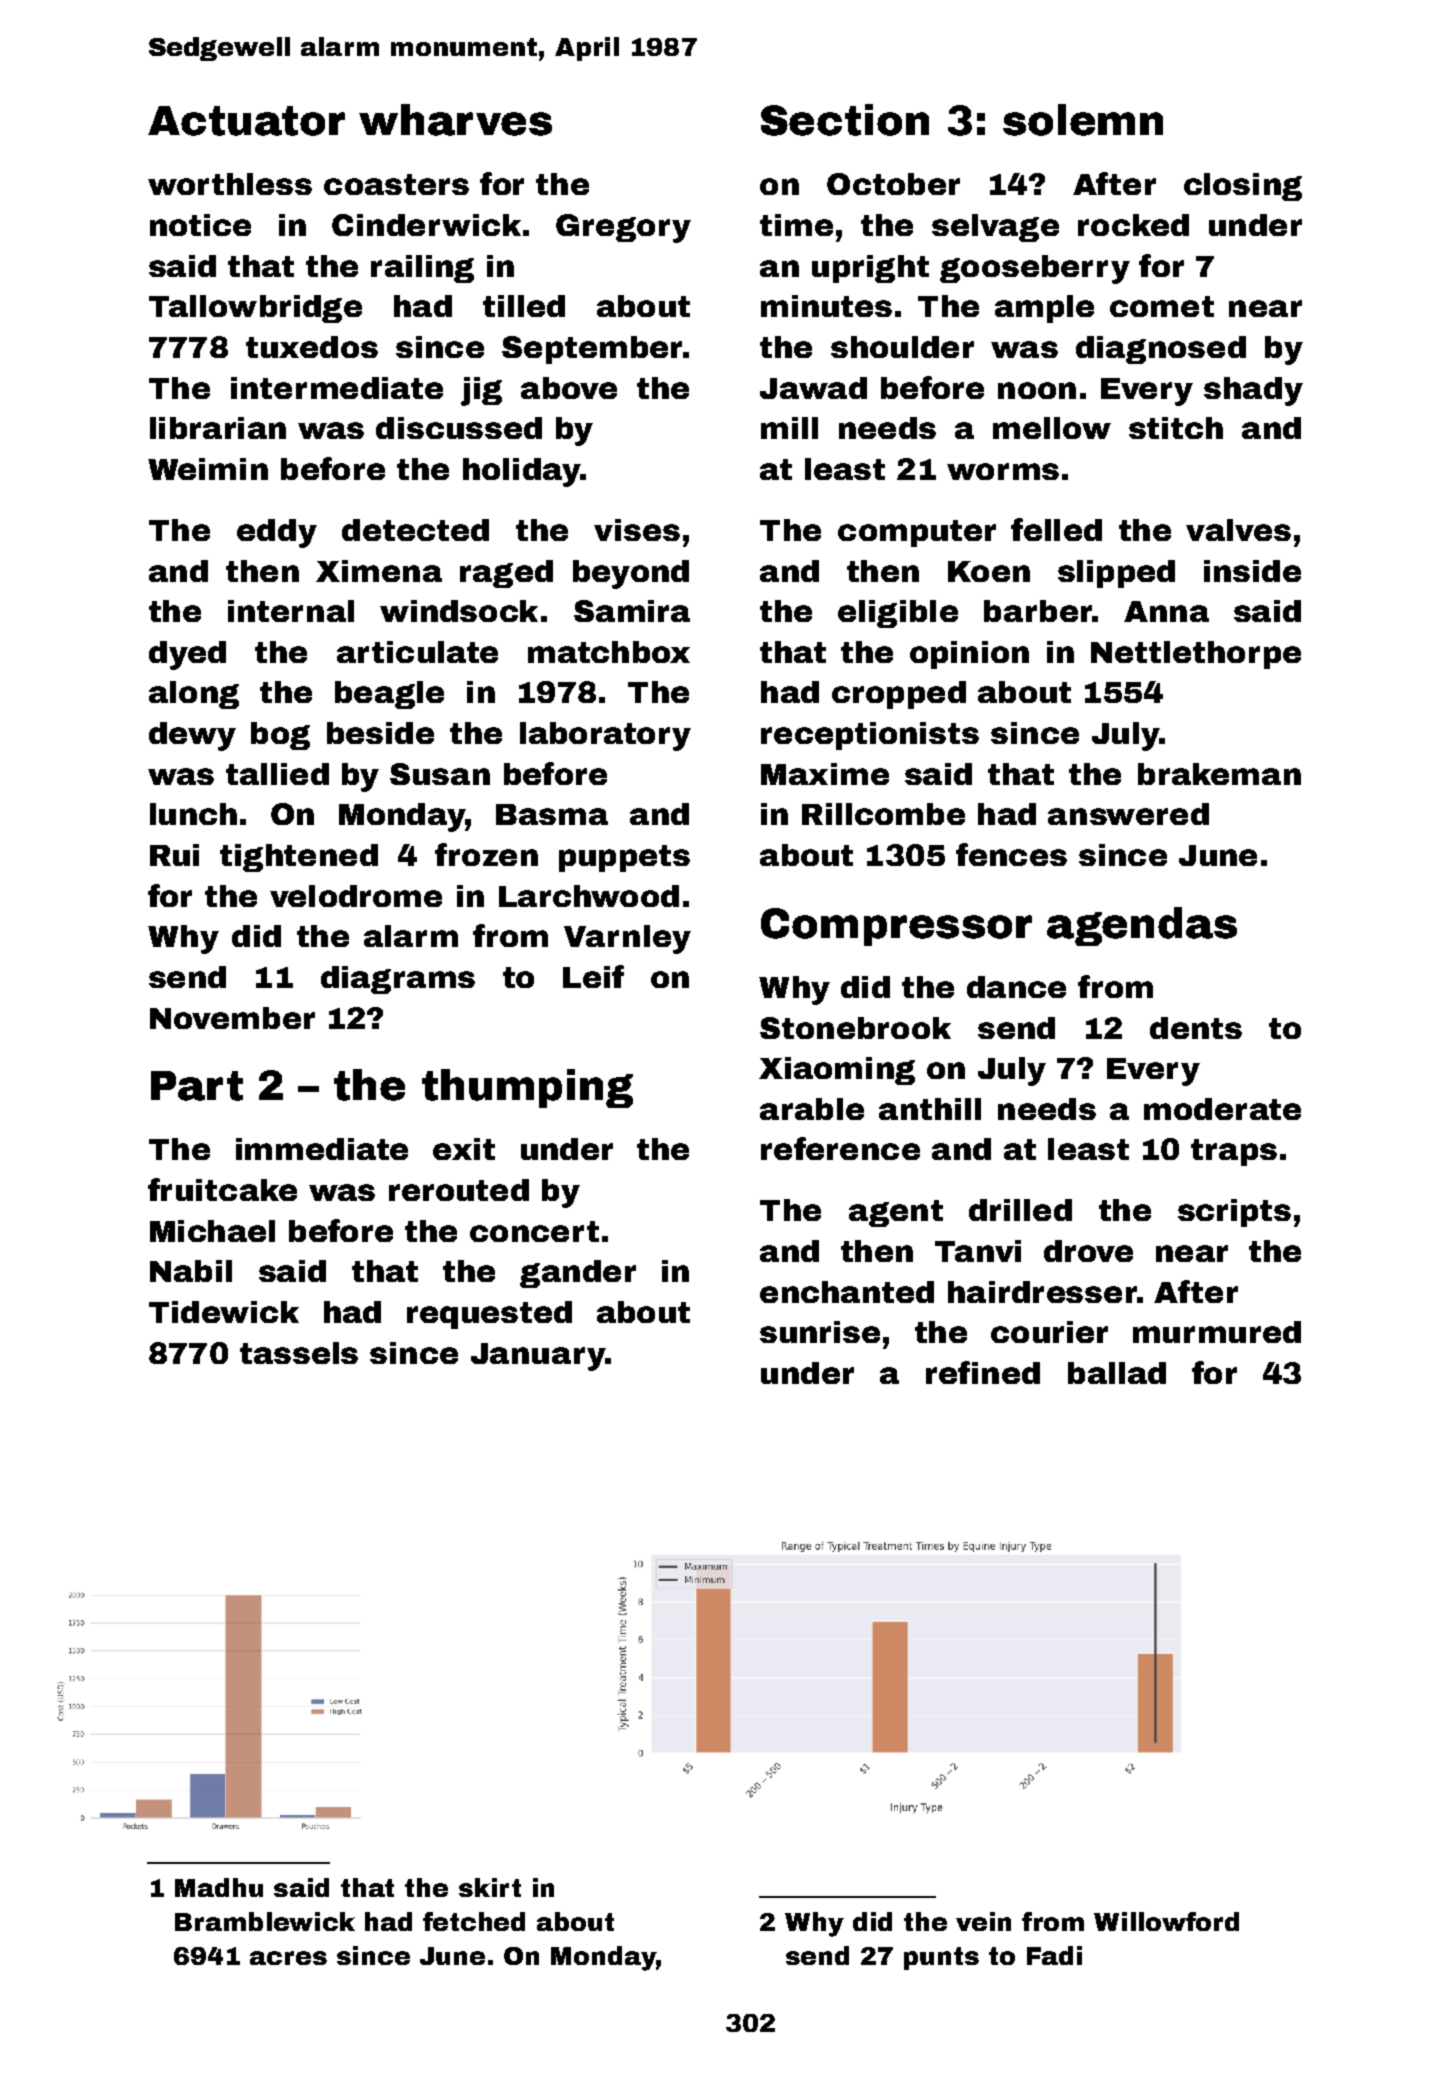 Image resolution: width=1450 pixels, height=2100 pixels. Describe the element at coordinates (941, 1958) in the document. I see `punts` at that location.
